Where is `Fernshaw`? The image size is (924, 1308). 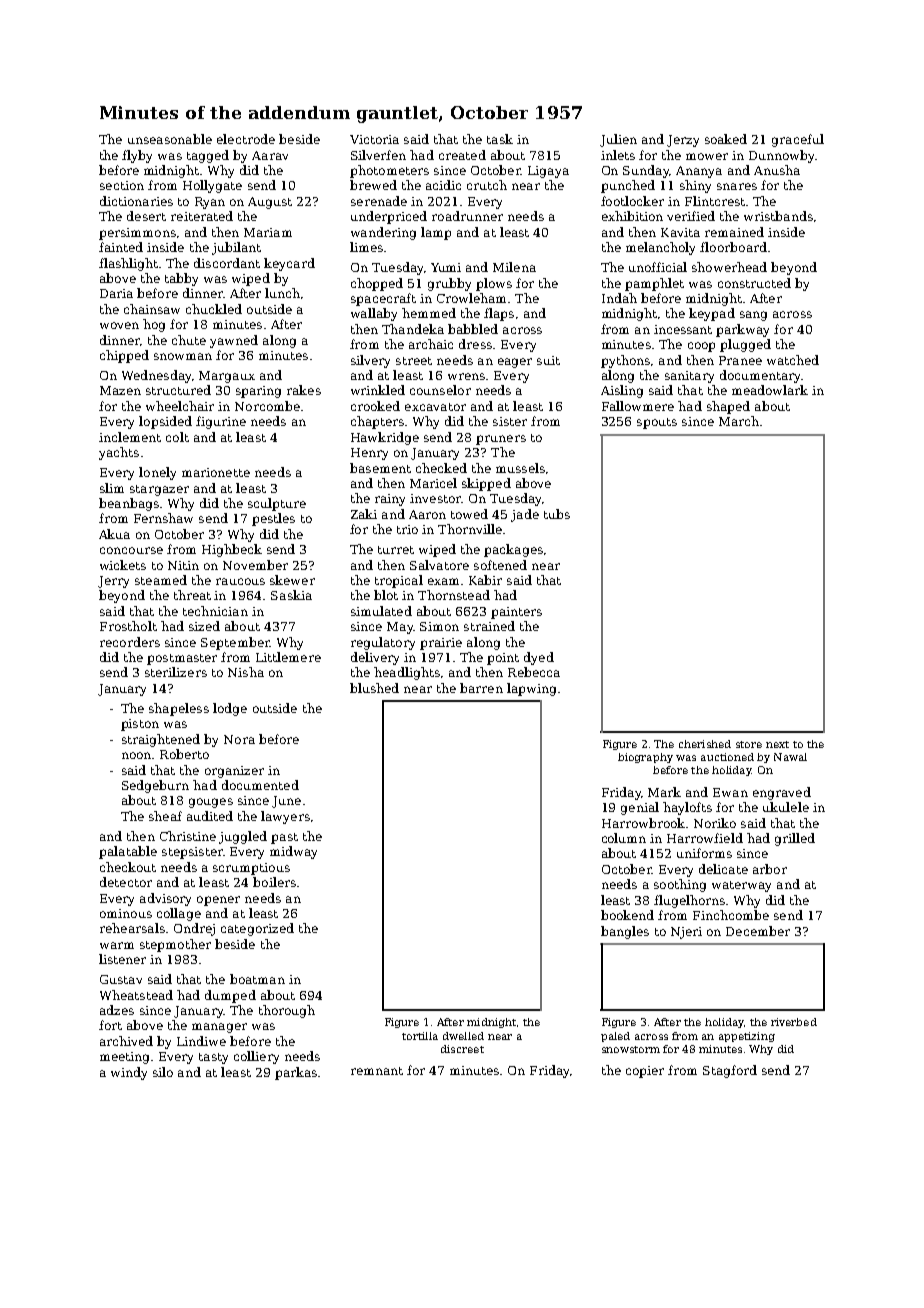 Fernshaw is located at coordinates (163, 518).
